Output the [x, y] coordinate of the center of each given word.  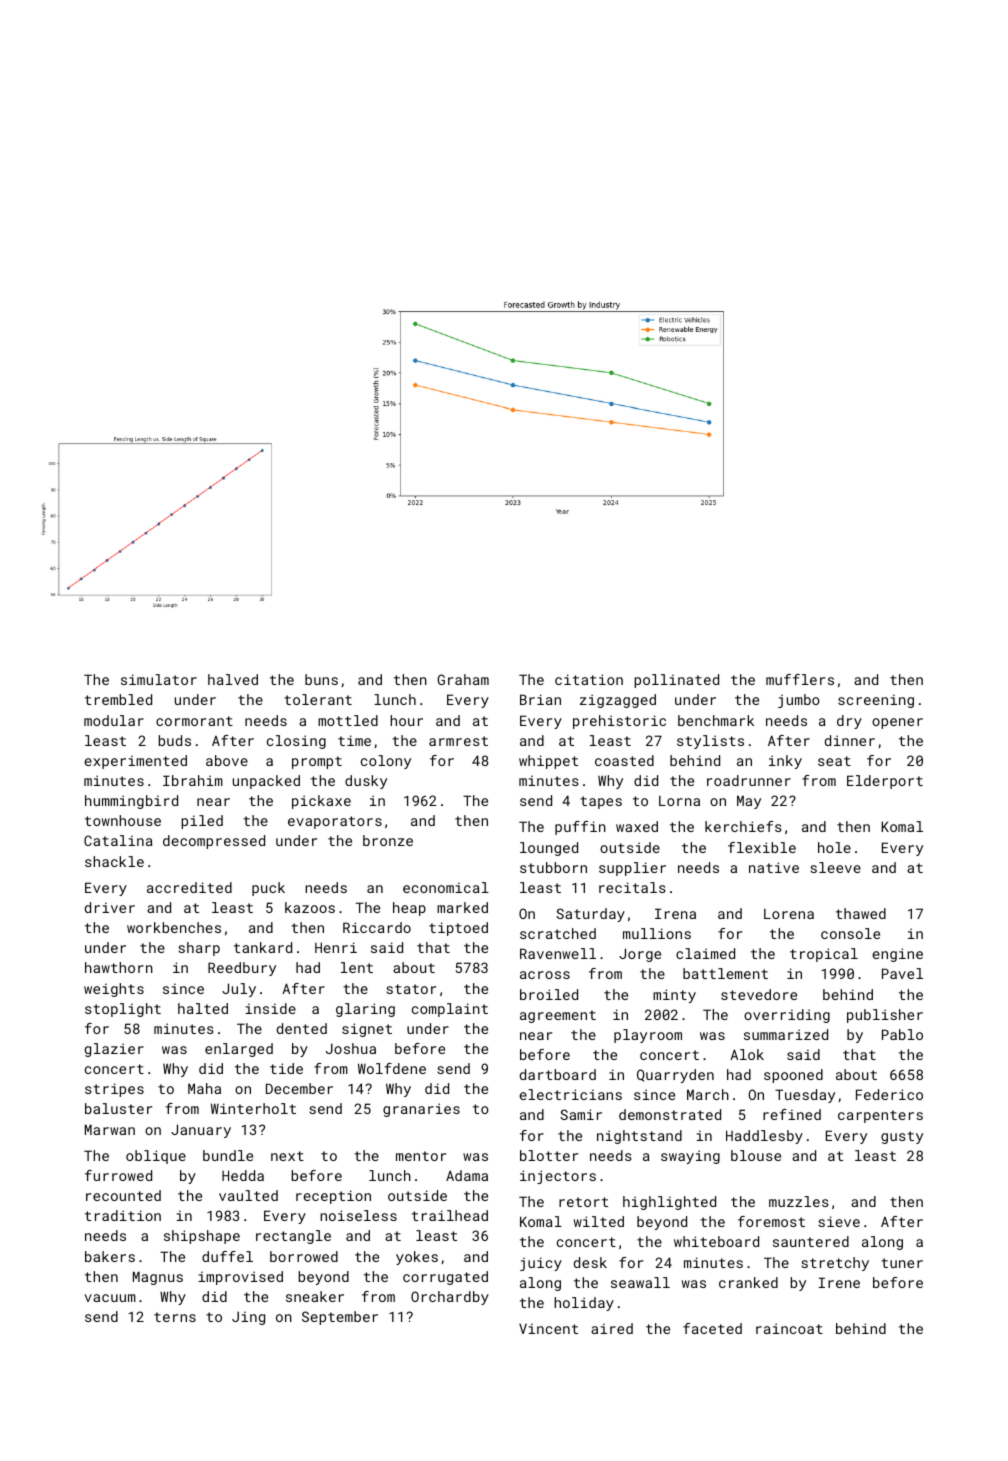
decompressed [214, 842]
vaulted [248, 1195]
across [545, 975]
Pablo [902, 1034]
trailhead [450, 1215]
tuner [902, 1263]
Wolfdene [392, 1068]
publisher [885, 1016]
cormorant [194, 721]
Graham [463, 679]
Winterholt [253, 1108]
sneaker [315, 1296]
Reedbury [242, 969]
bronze [388, 840]
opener [897, 723]
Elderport [885, 782]
